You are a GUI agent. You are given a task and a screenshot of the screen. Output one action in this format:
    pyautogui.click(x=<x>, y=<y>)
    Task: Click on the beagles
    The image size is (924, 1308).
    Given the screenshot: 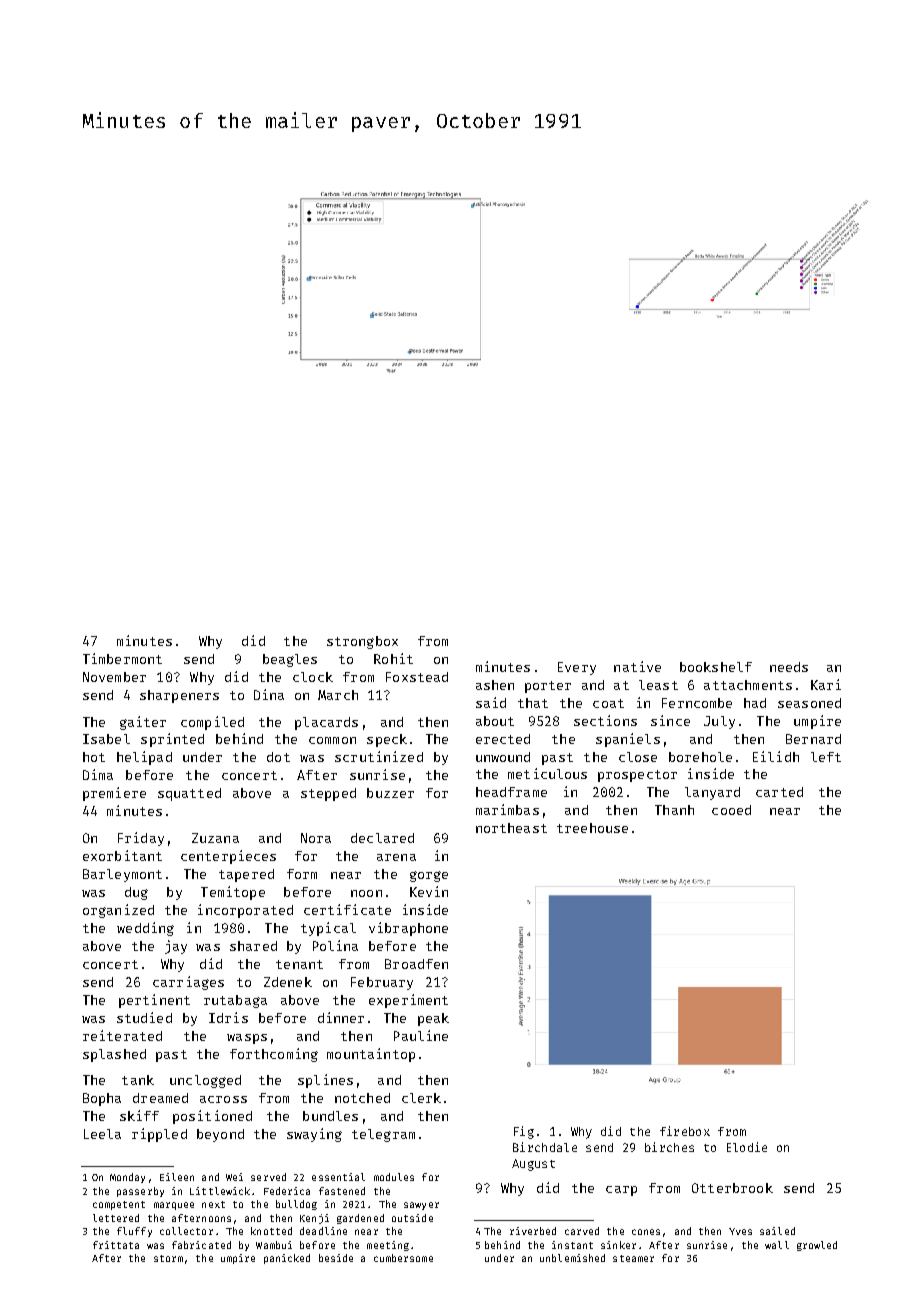 What is the action you would take?
    pyautogui.click(x=290, y=660)
